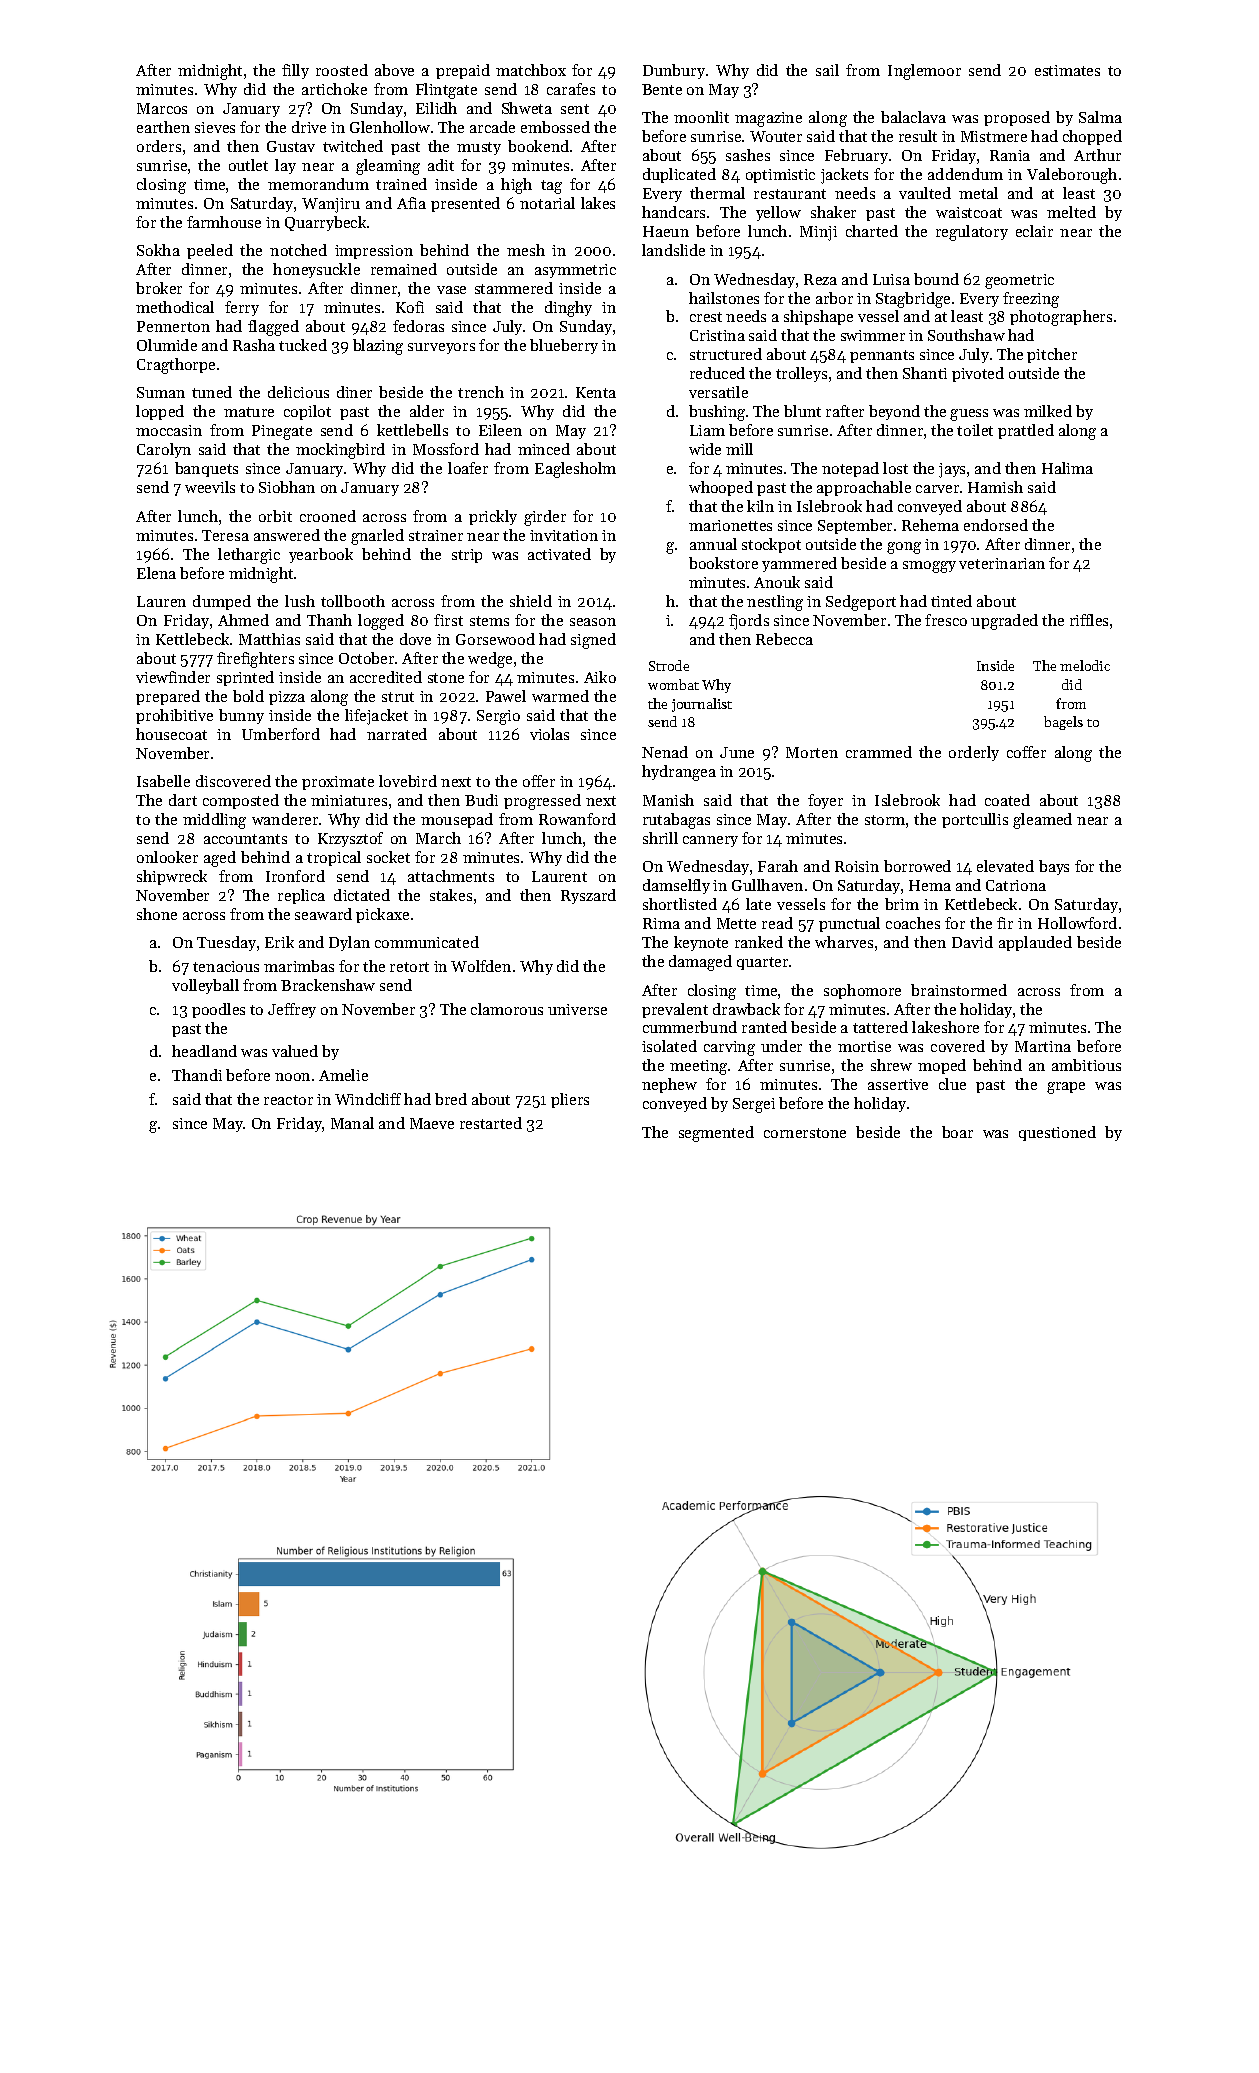 Image resolution: width=1259 pixels, height=2073 pixels. I want to click on Dunbury, so click(674, 71).
